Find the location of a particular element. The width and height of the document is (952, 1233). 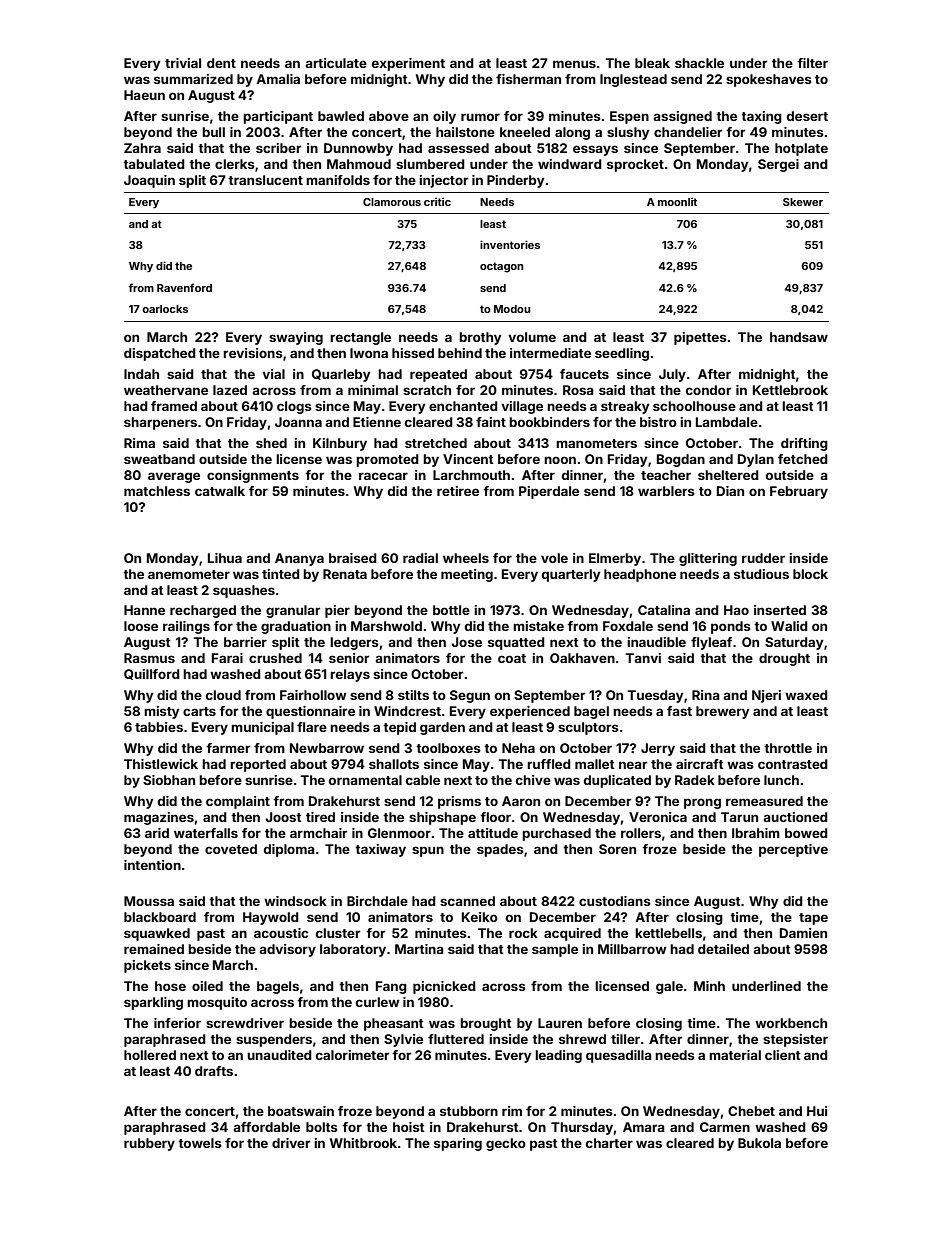

experiment is located at coordinates (408, 64).
